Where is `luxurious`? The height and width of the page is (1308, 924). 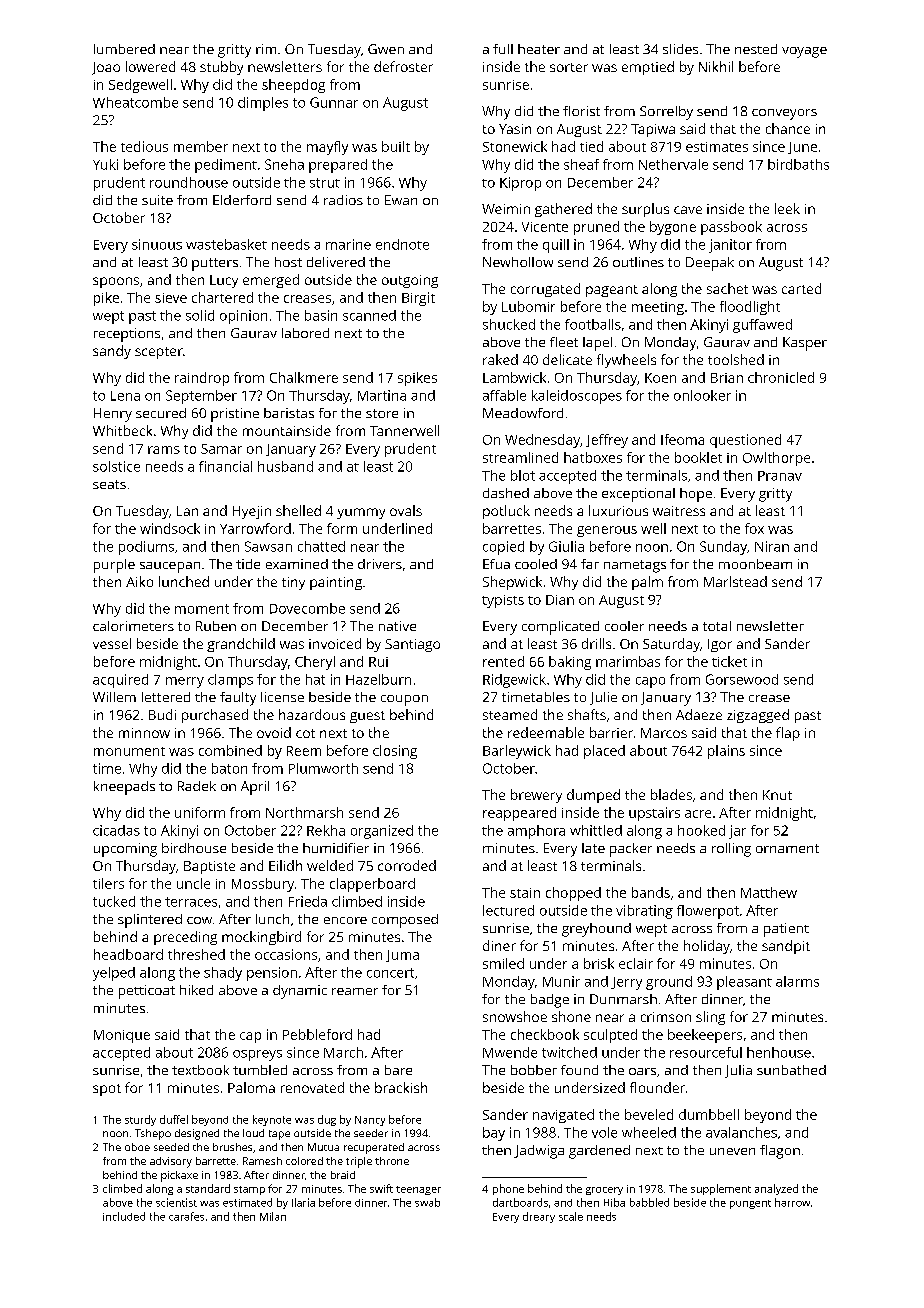
luxurious is located at coordinates (618, 510).
